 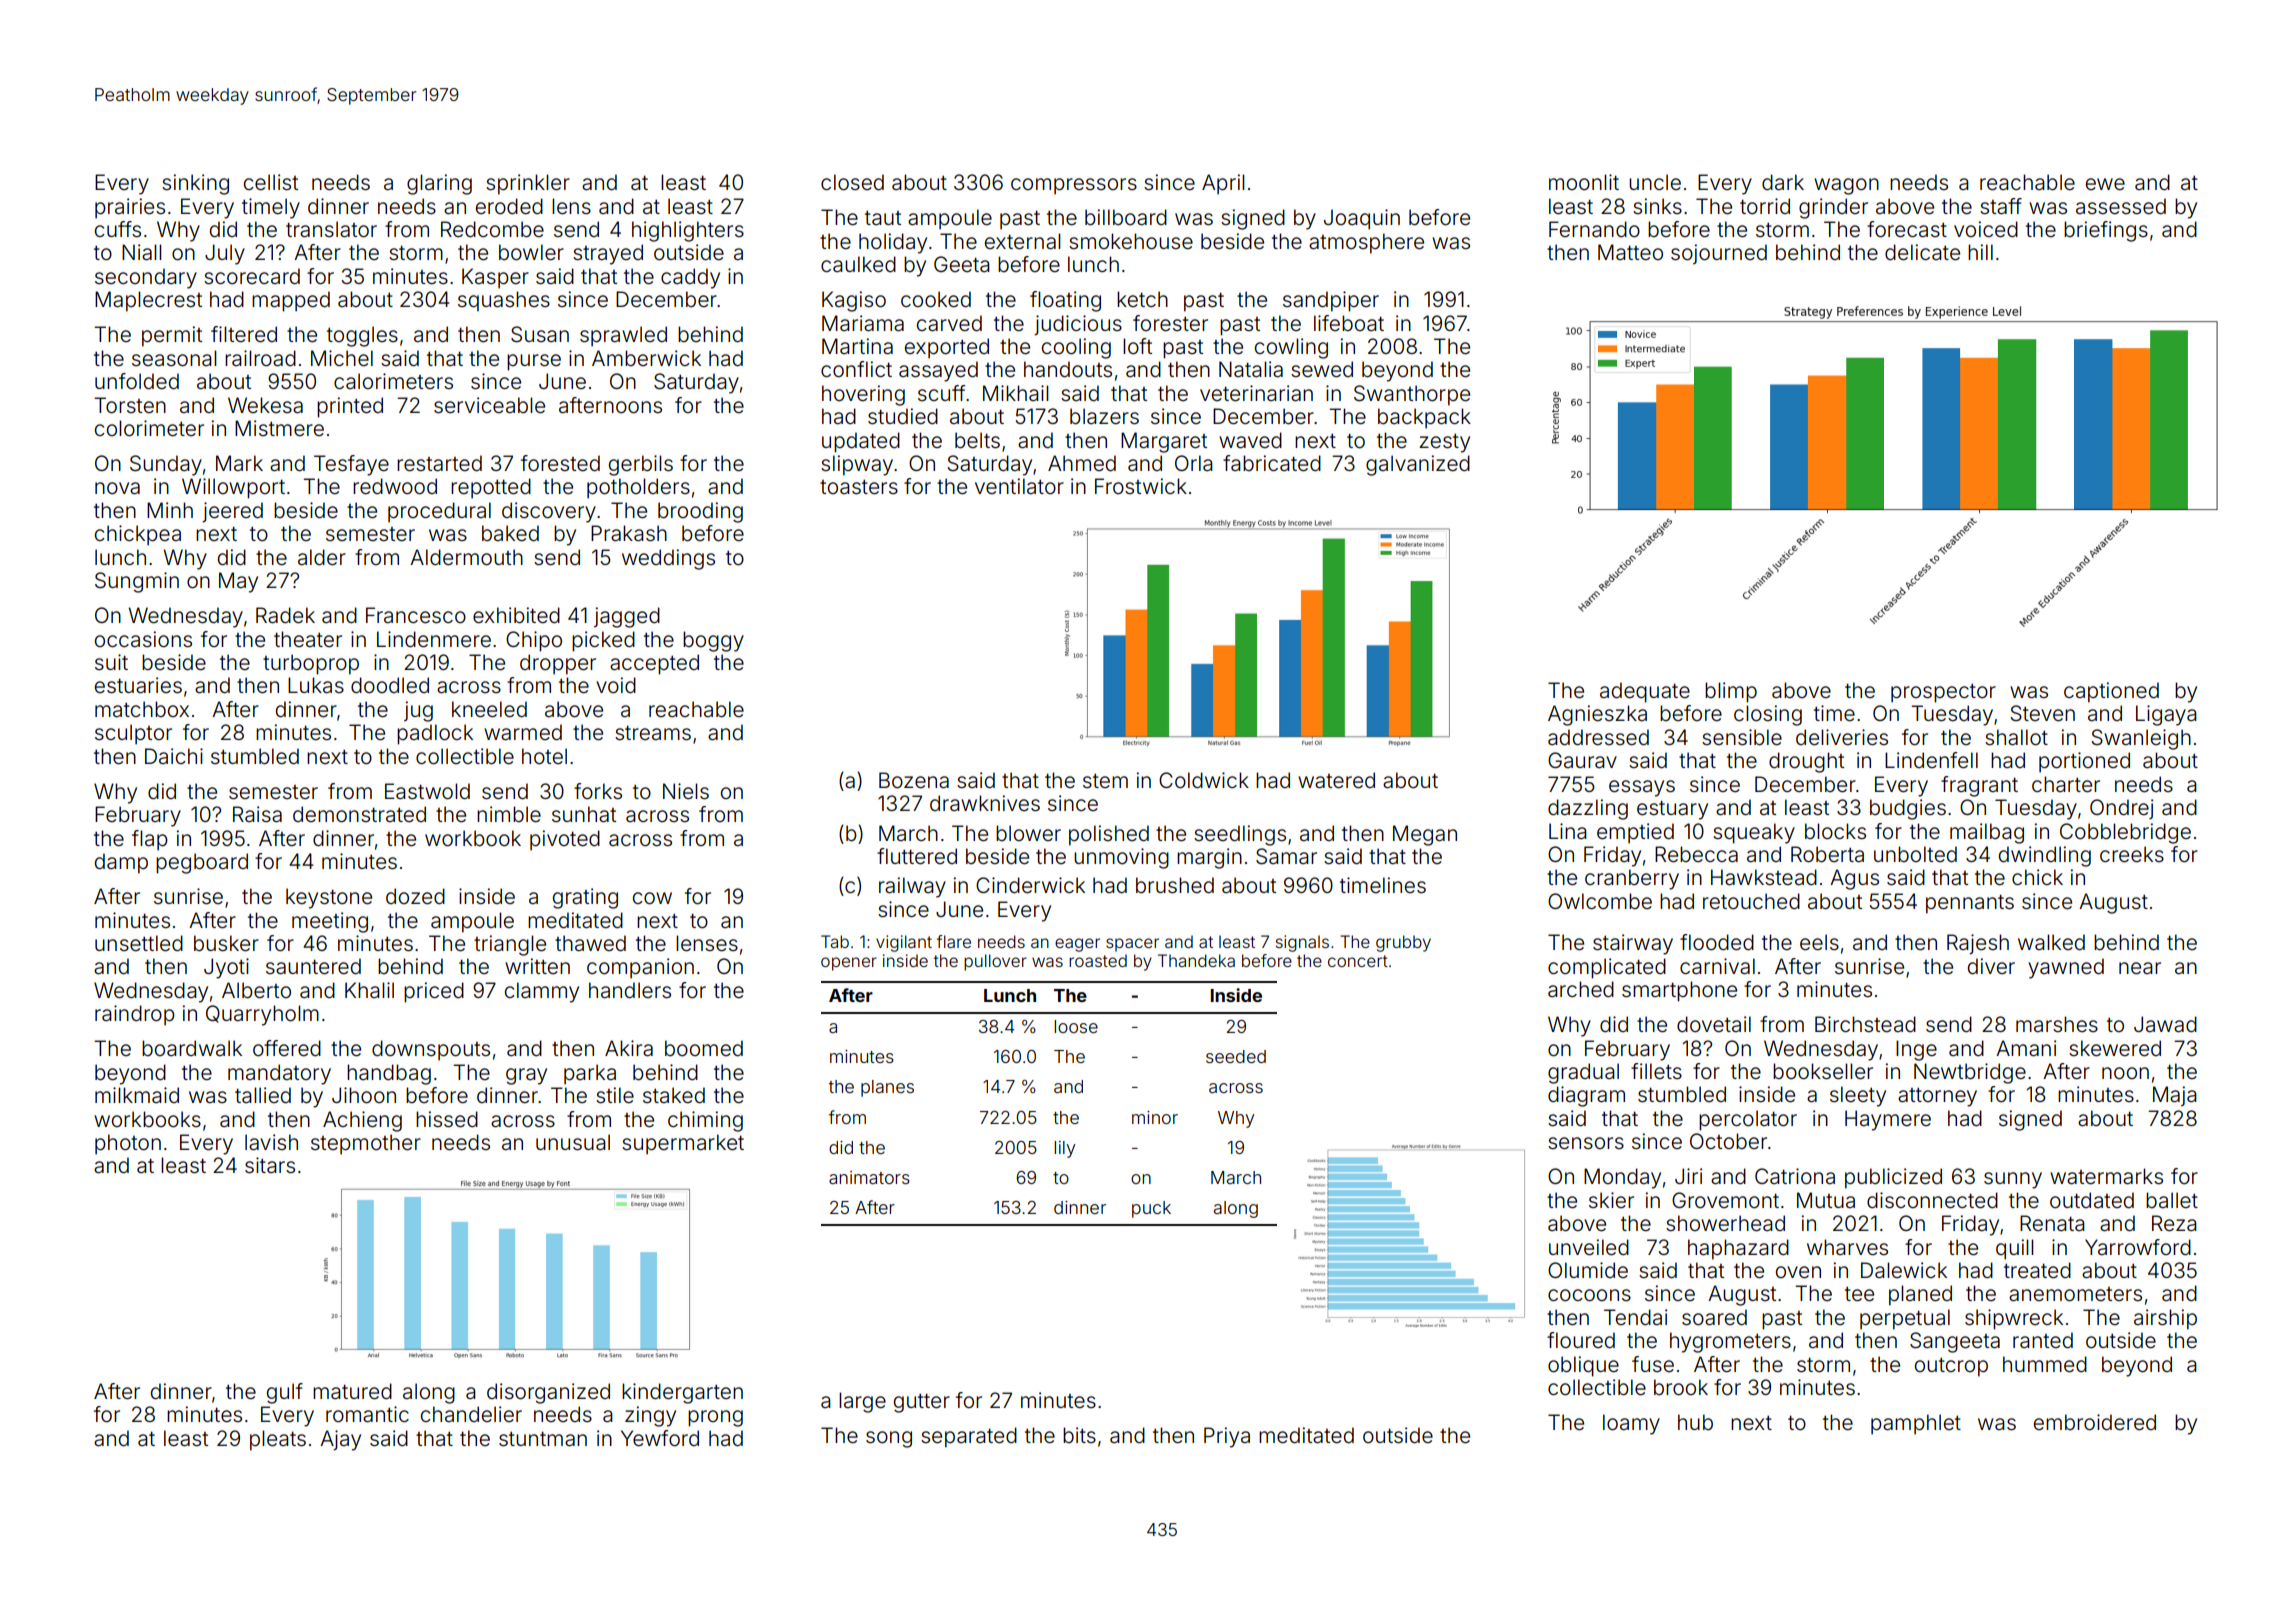 What do you see at coordinates (1291, 348) in the screenshot?
I see `cowling` at bounding box center [1291, 348].
